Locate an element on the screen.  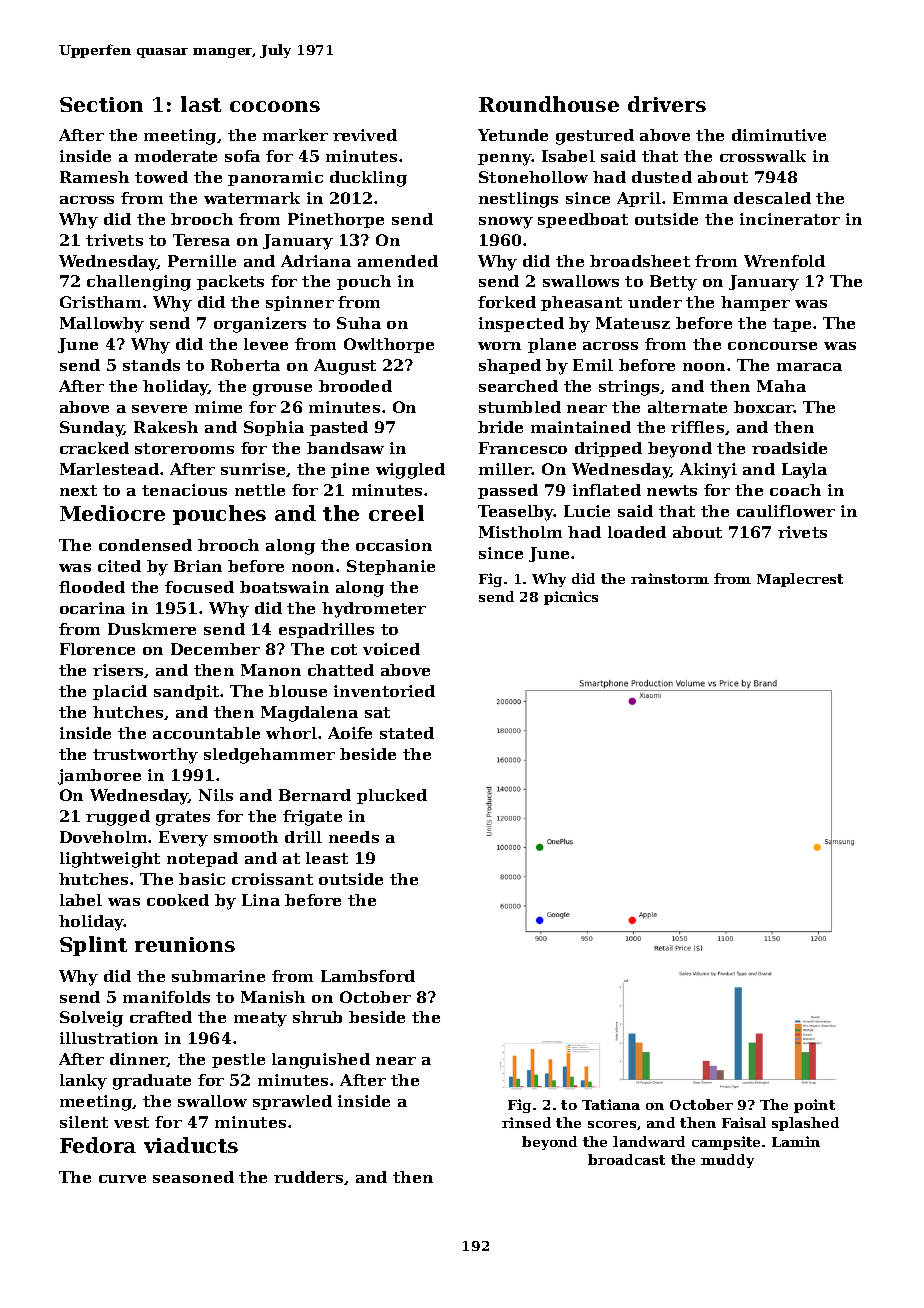
coach is located at coordinates (795, 490).
